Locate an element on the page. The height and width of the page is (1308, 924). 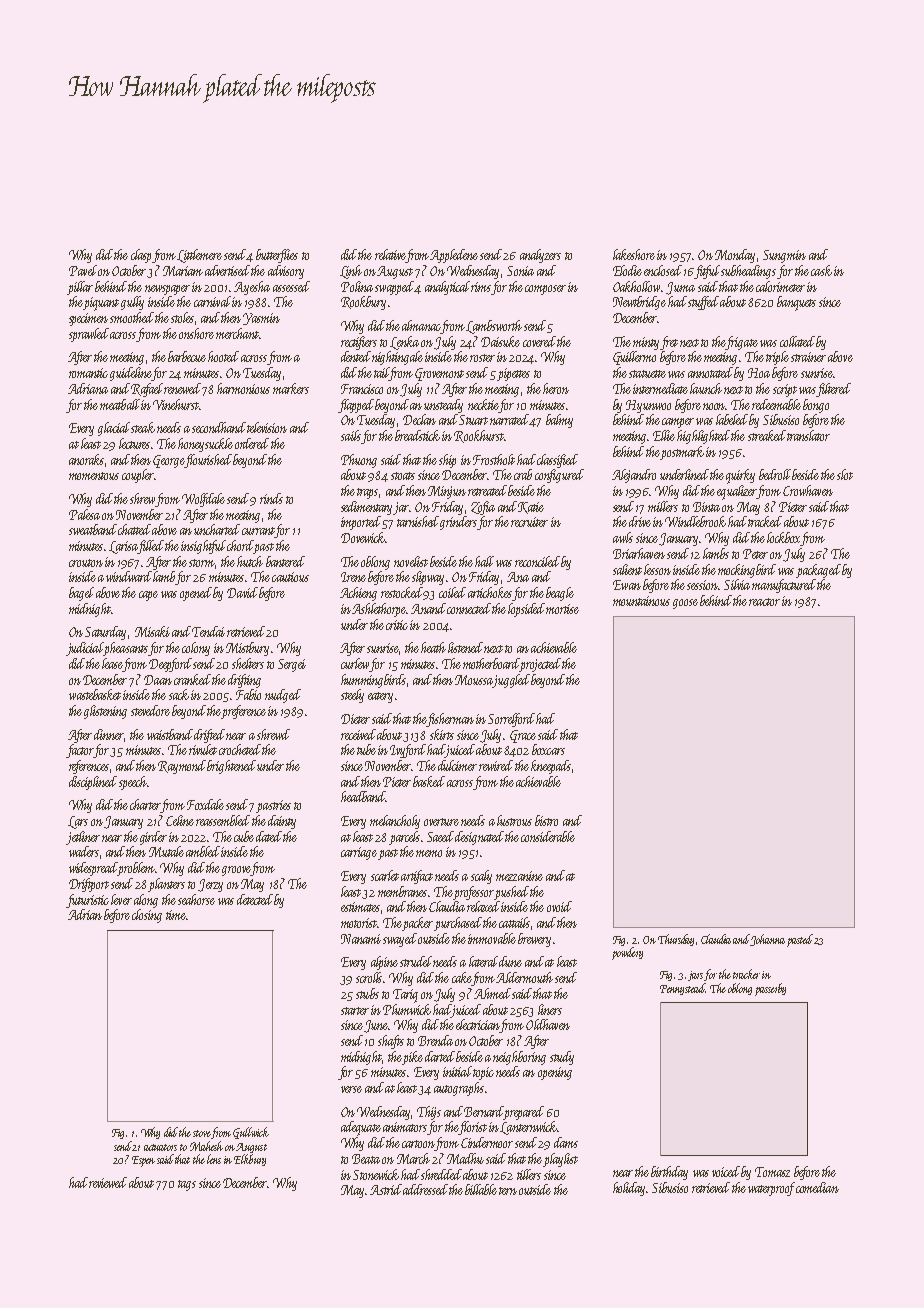
clasp is located at coordinates (141, 256).
